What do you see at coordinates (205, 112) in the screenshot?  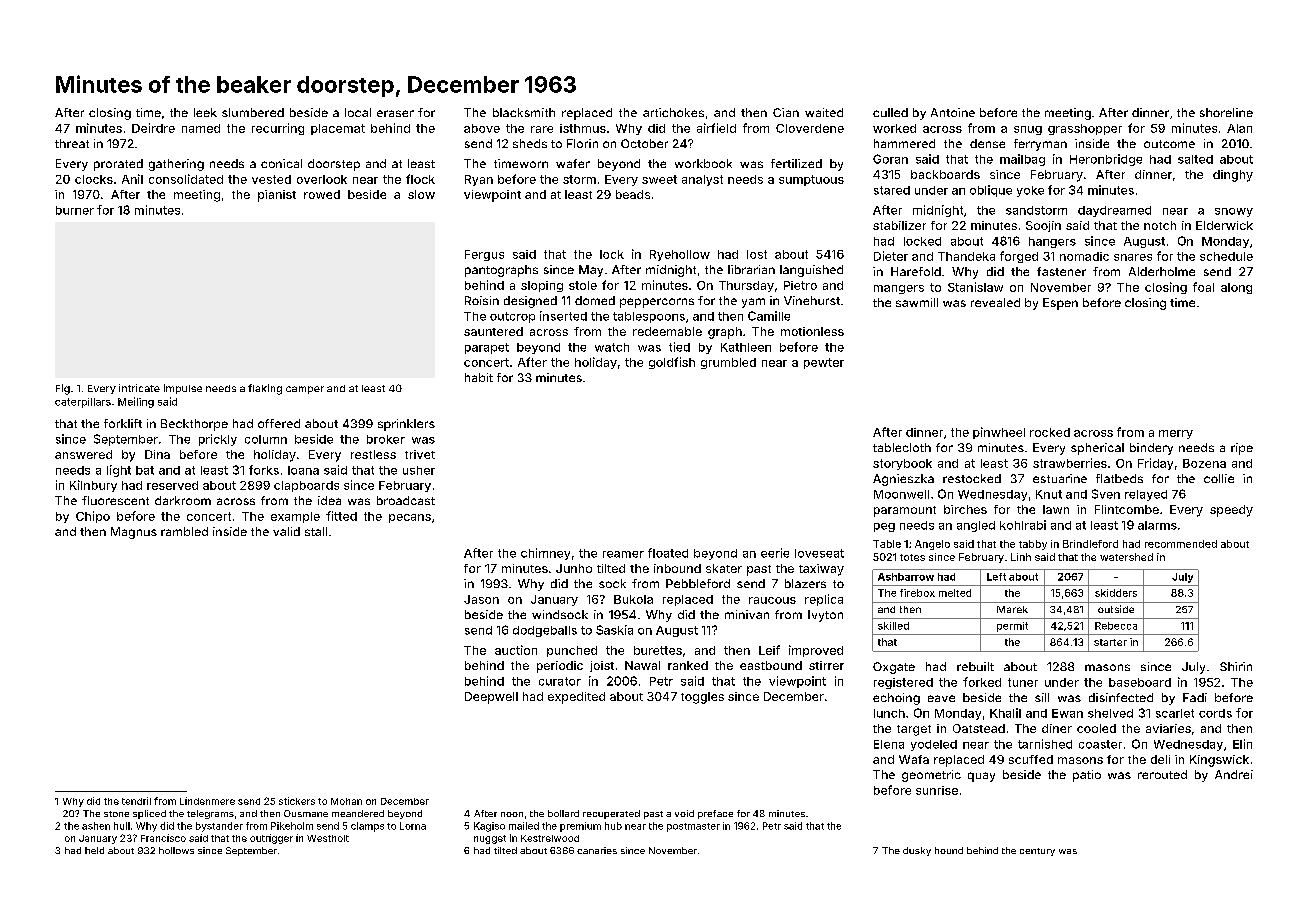 I see `leek` at bounding box center [205, 112].
